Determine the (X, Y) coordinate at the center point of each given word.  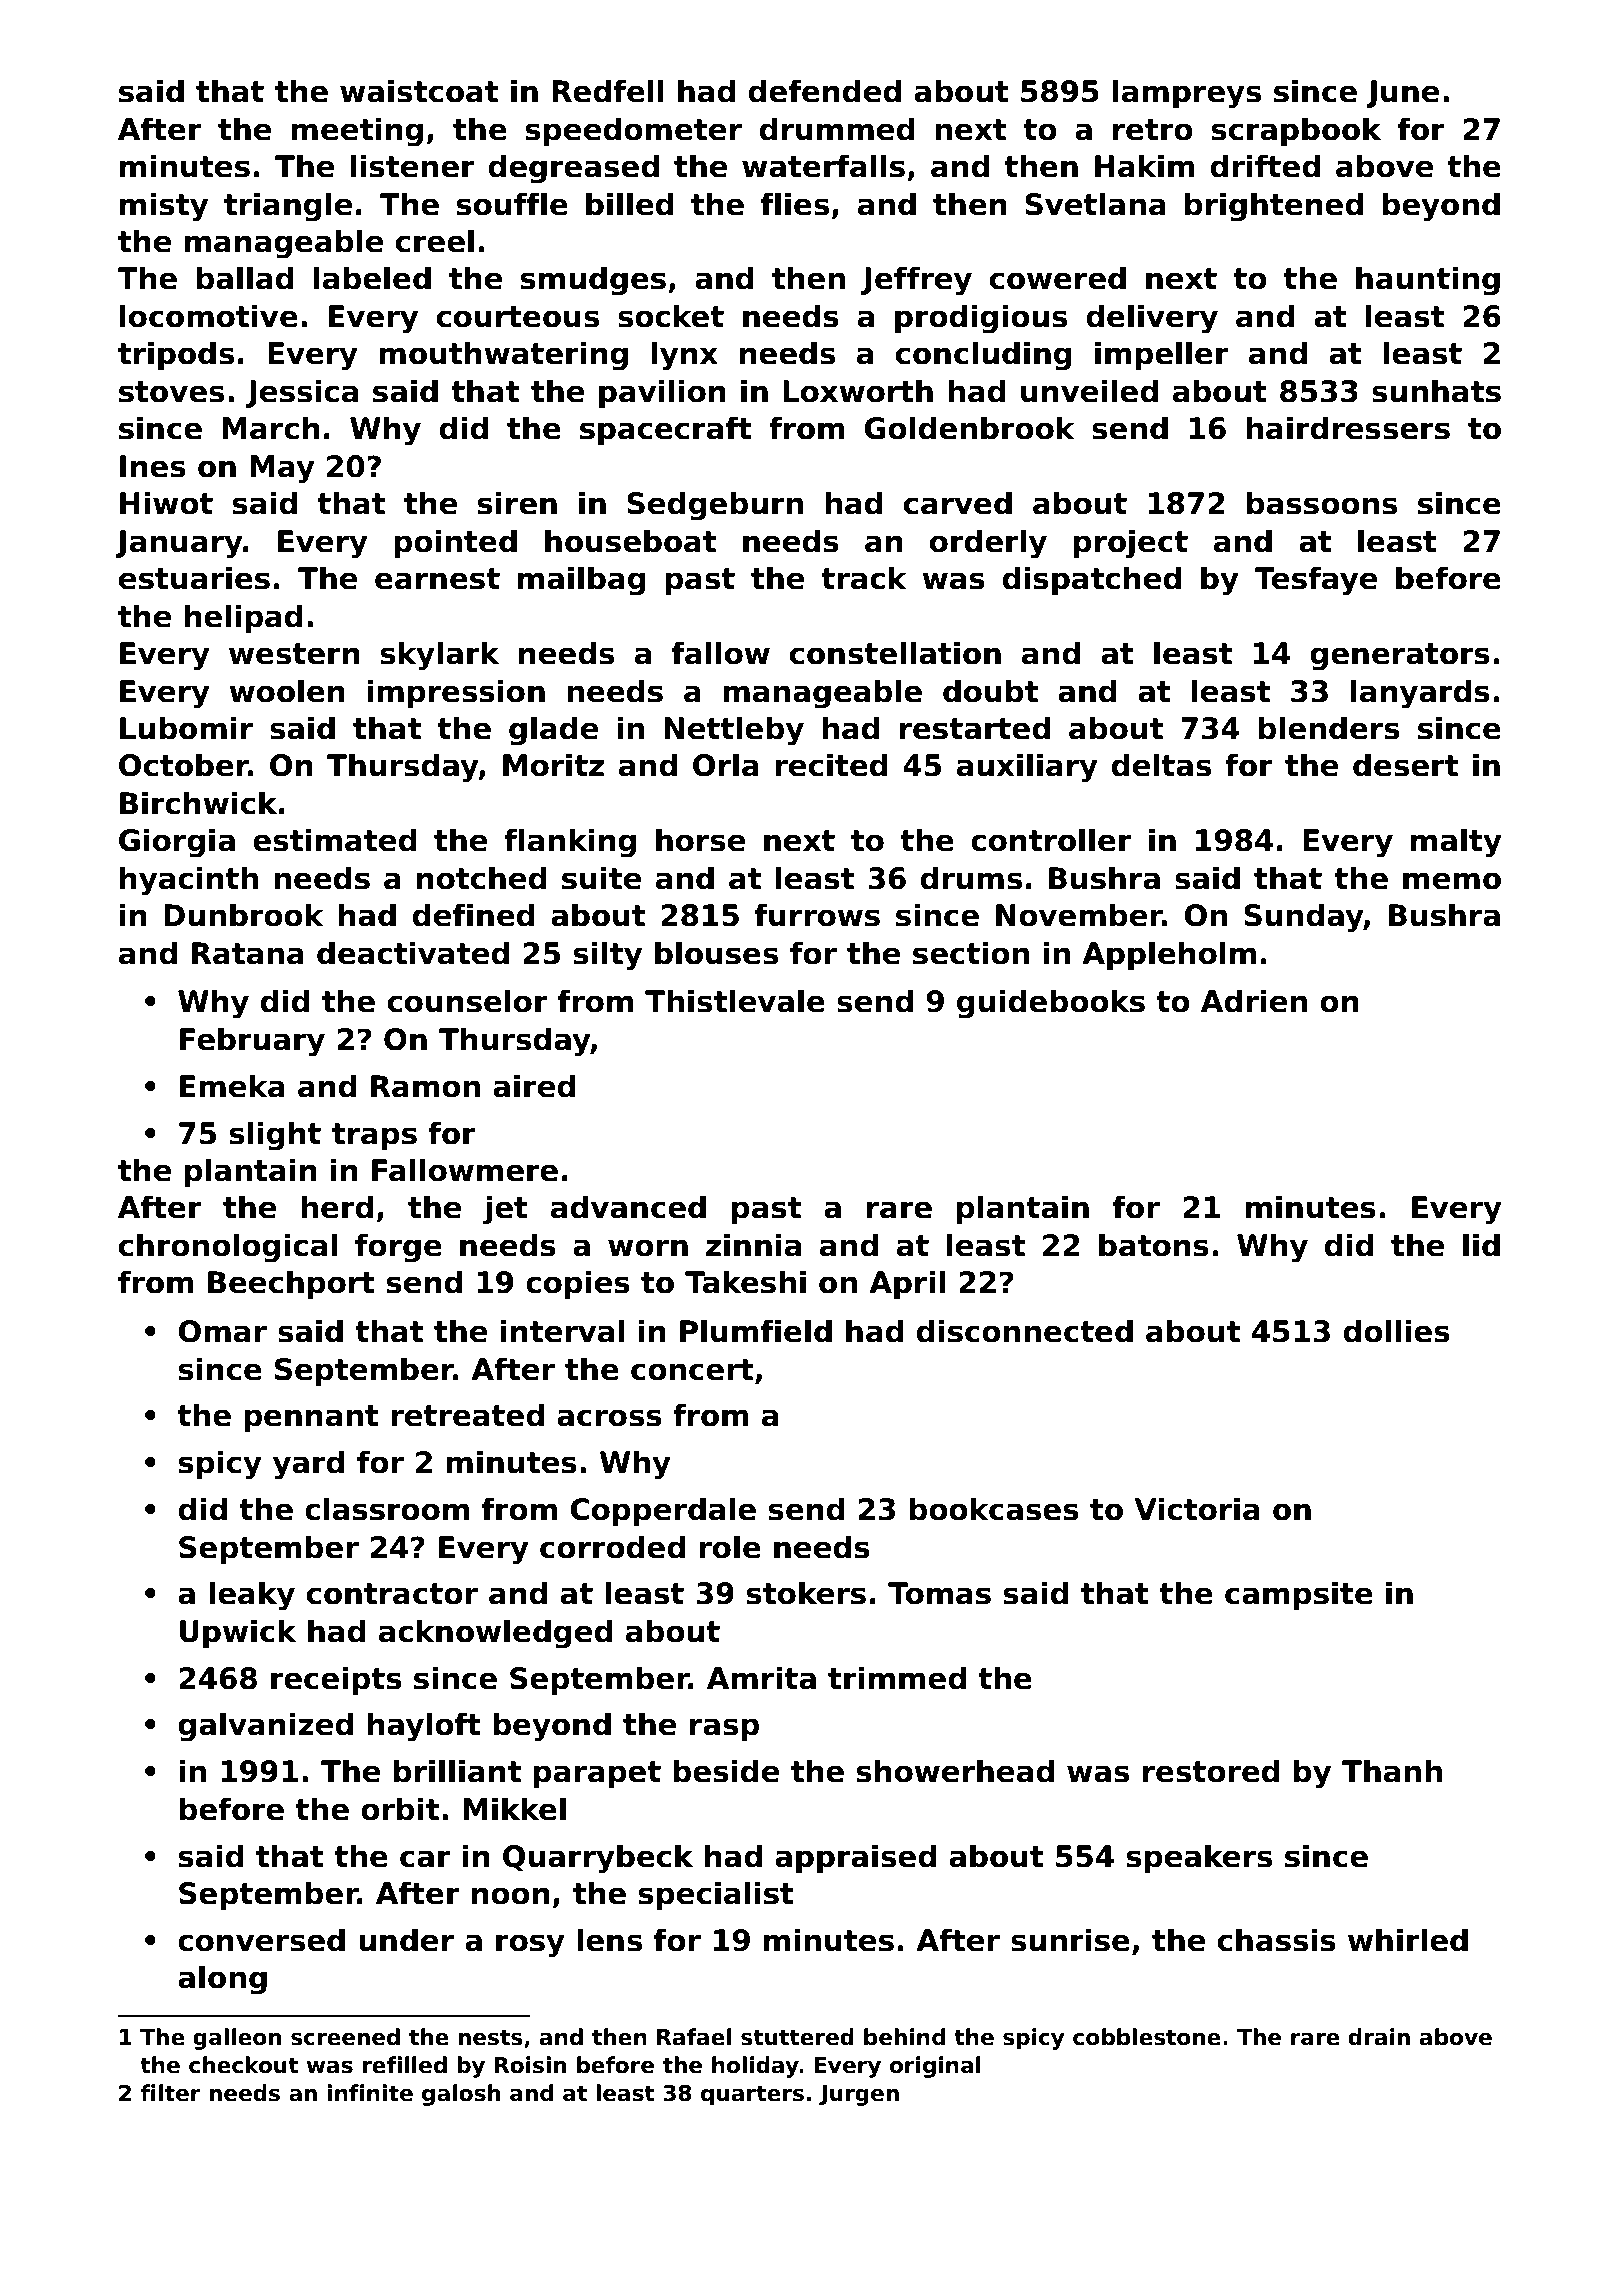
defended (824, 91)
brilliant (457, 1771)
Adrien (1254, 1001)
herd (337, 1207)
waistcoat (419, 91)
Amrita (761, 1678)
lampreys (1187, 94)
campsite (1299, 1595)
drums (971, 878)
